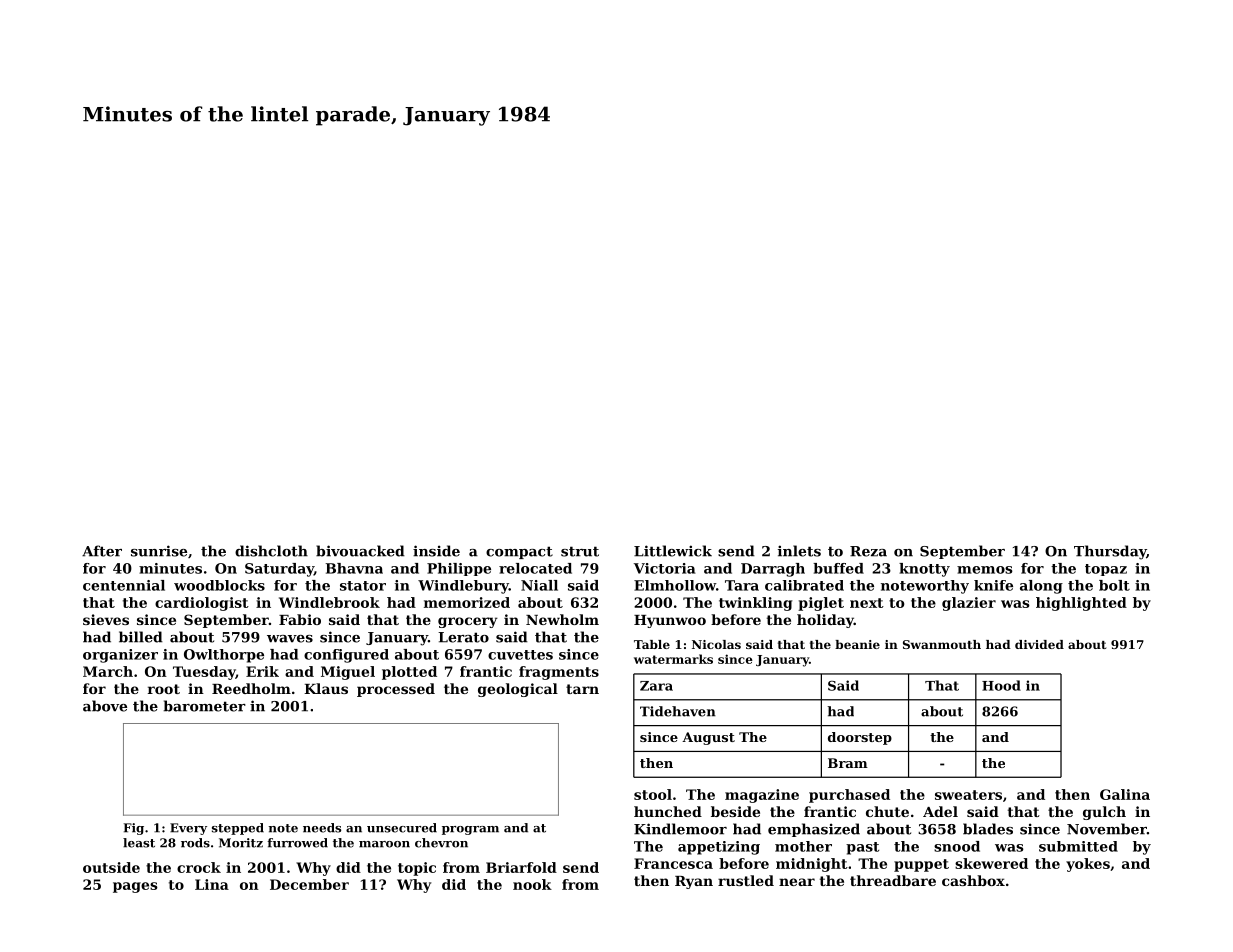  Describe the element at coordinates (857, 644) in the document. I see `beanie` at that location.
